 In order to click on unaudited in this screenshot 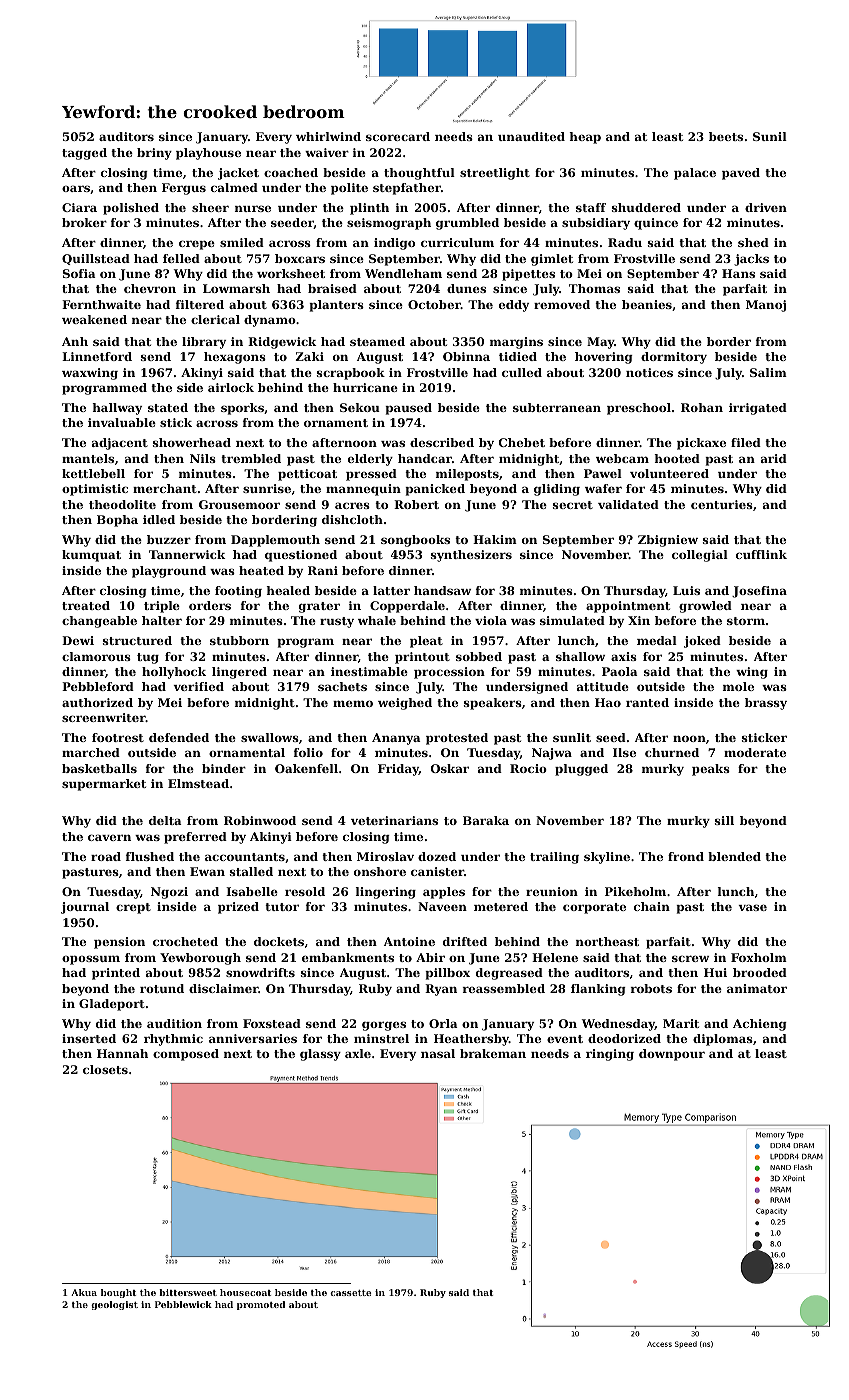, I will do `click(531, 136)`.
